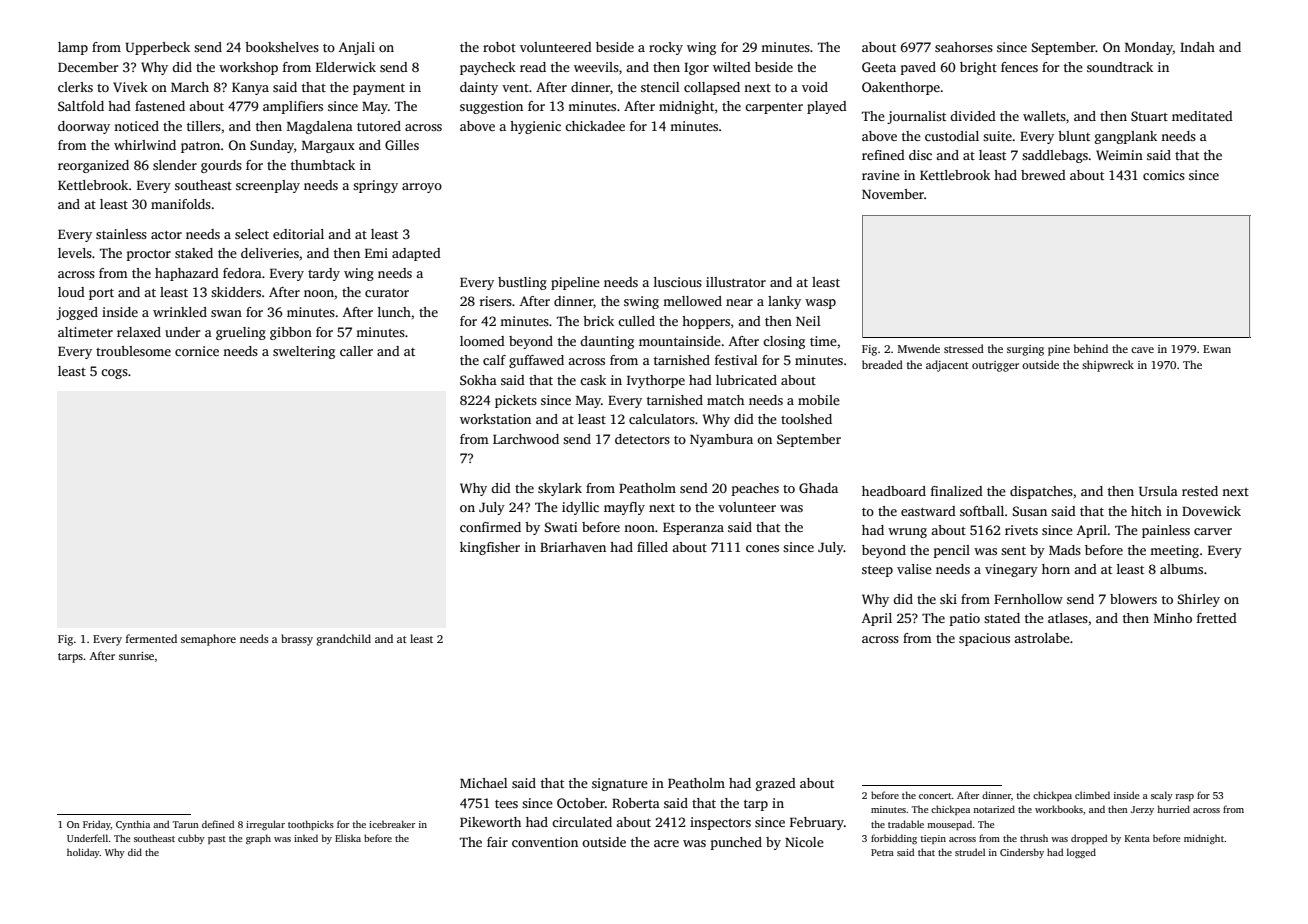 The height and width of the screenshot is (924, 1308). Describe the element at coordinates (394, 312) in the screenshot. I see `lunch` at that location.
